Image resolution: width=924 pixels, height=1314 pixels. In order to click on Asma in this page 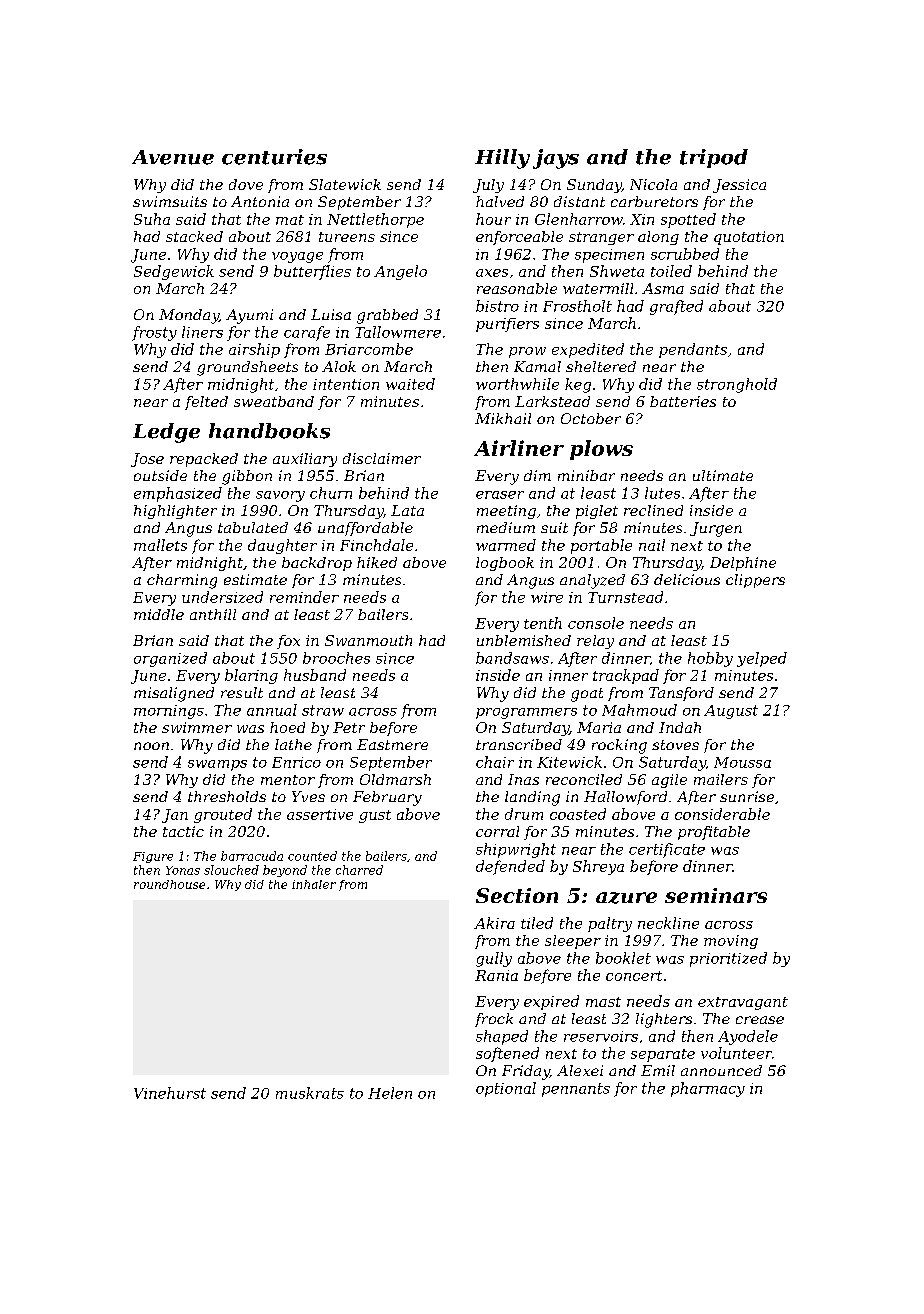, I will do `click(663, 288)`.
